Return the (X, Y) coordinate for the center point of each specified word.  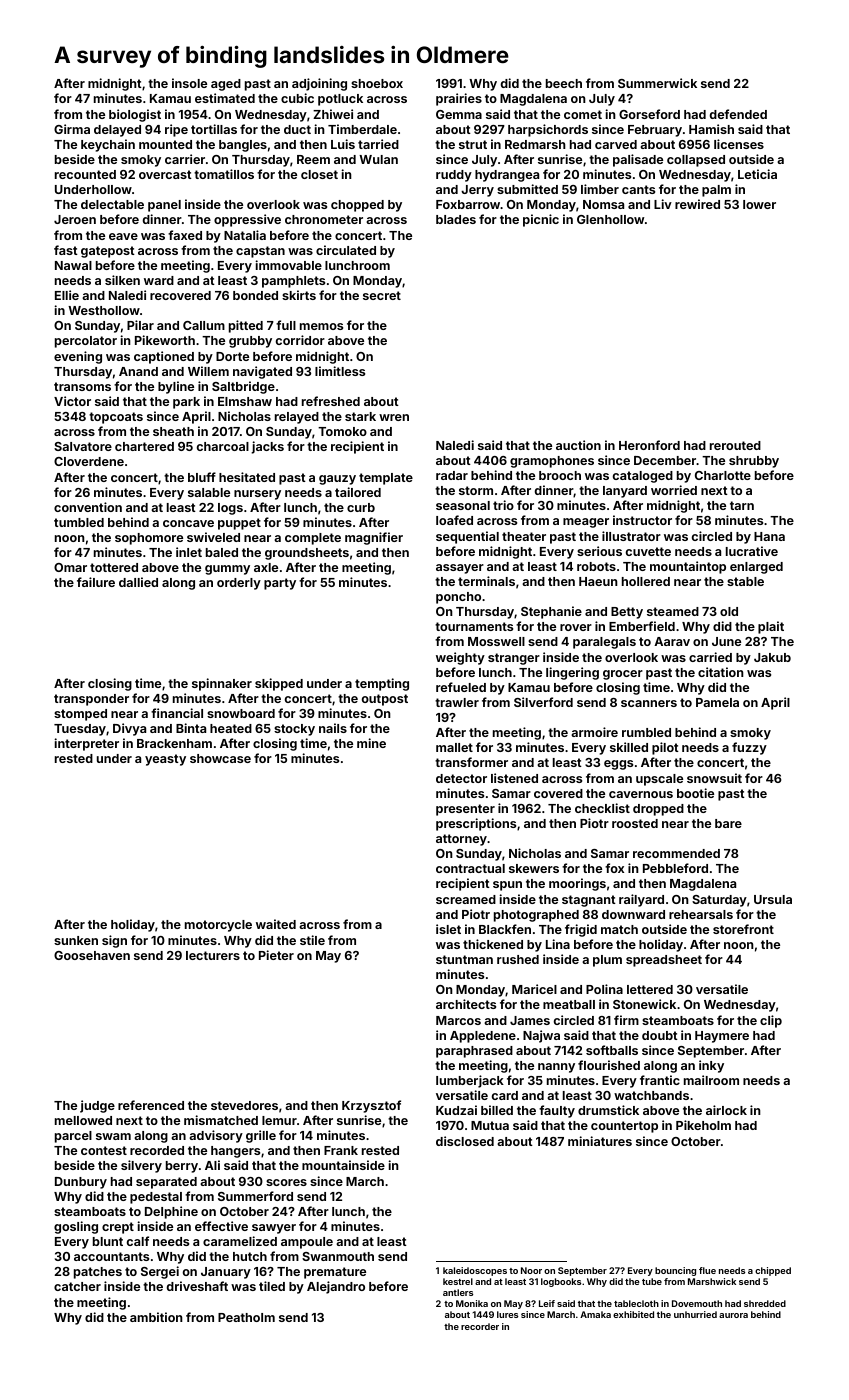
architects (466, 1004)
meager (586, 523)
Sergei (160, 1272)
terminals (486, 581)
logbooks (561, 1282)
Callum (204, 325)
